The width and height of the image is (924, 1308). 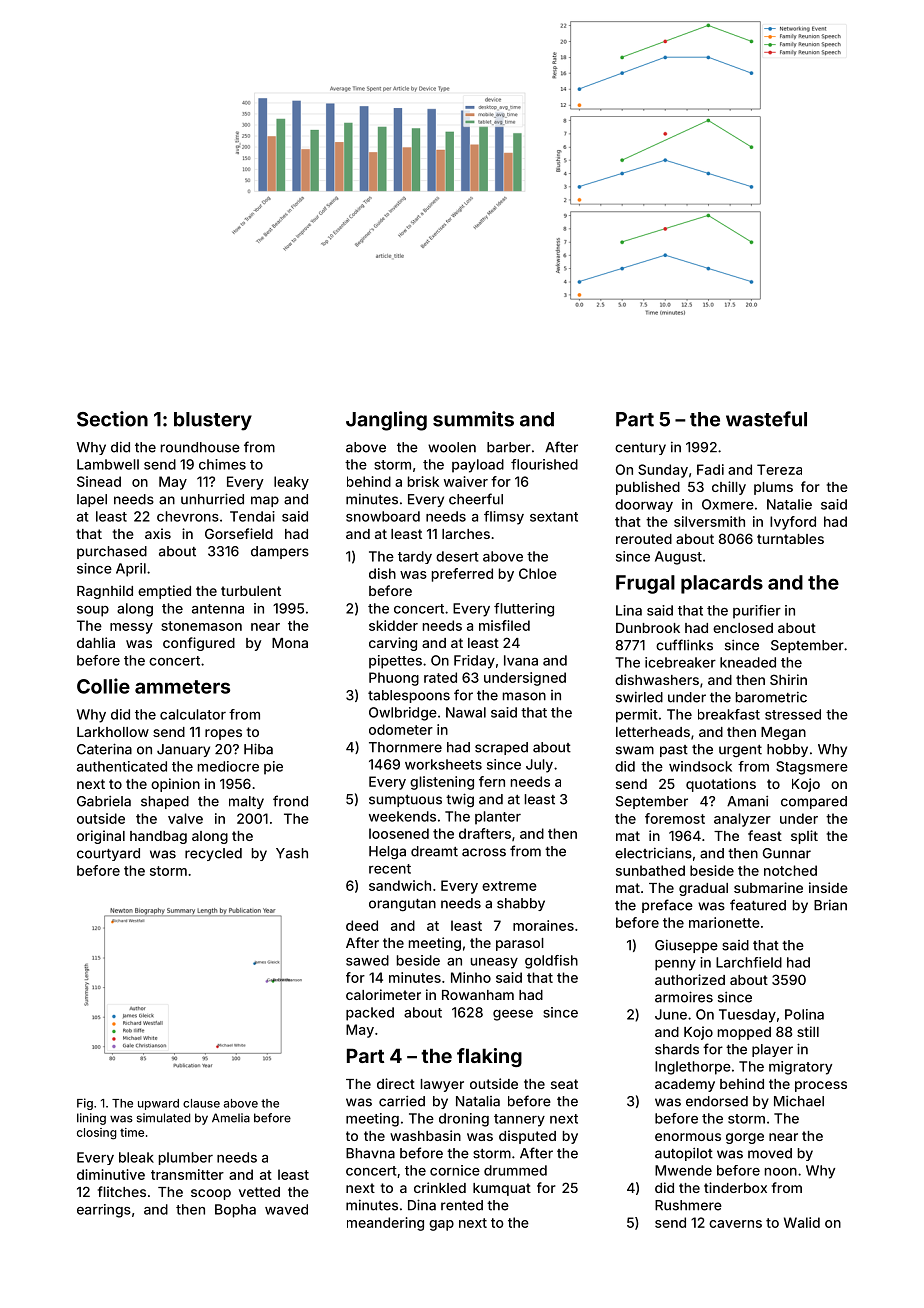 What do you see at coordinates (112, 419) in the image?
I see `Section` at bounding box center [112, 419].
